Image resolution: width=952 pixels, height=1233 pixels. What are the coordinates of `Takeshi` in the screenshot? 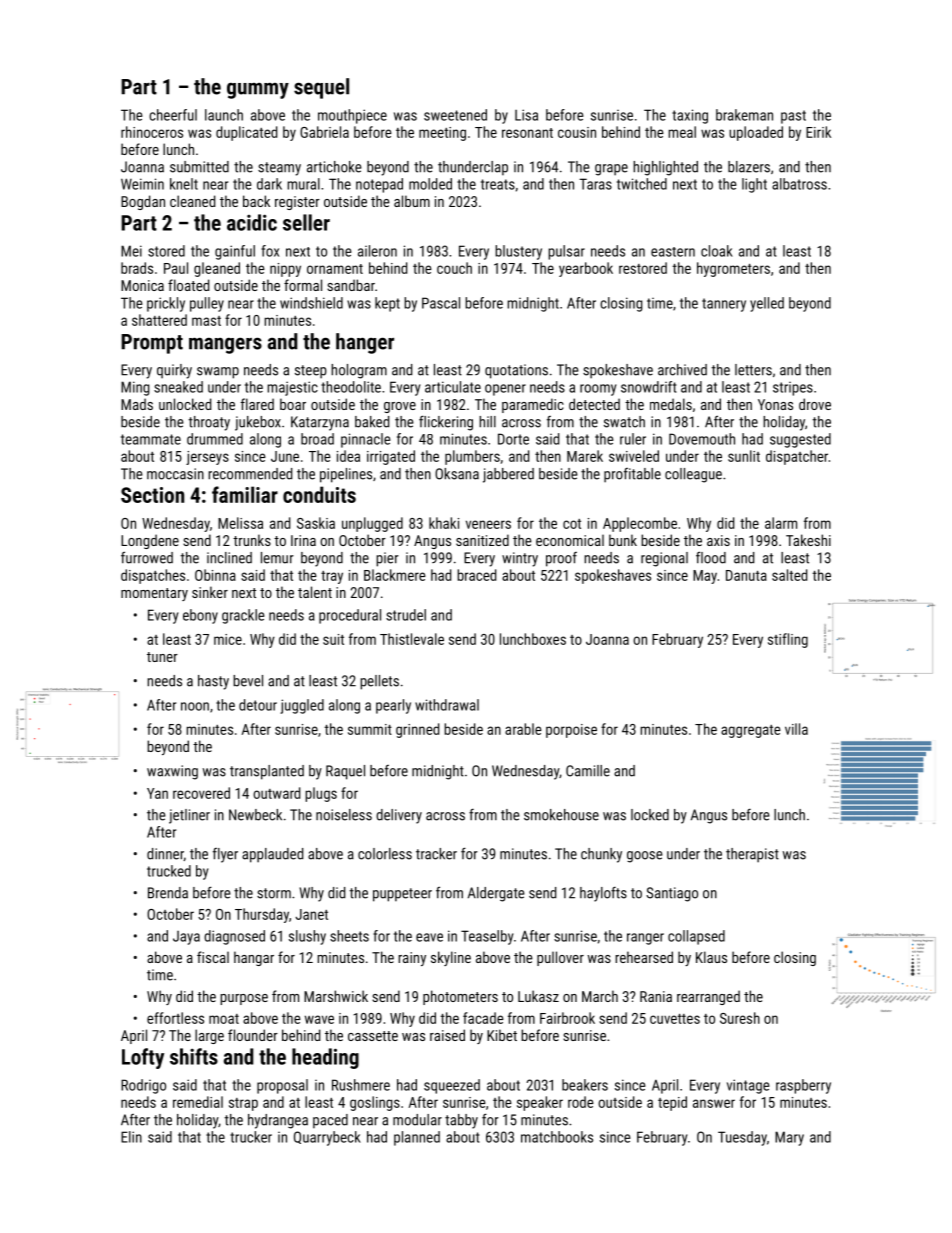 It's located at (808, 540).
